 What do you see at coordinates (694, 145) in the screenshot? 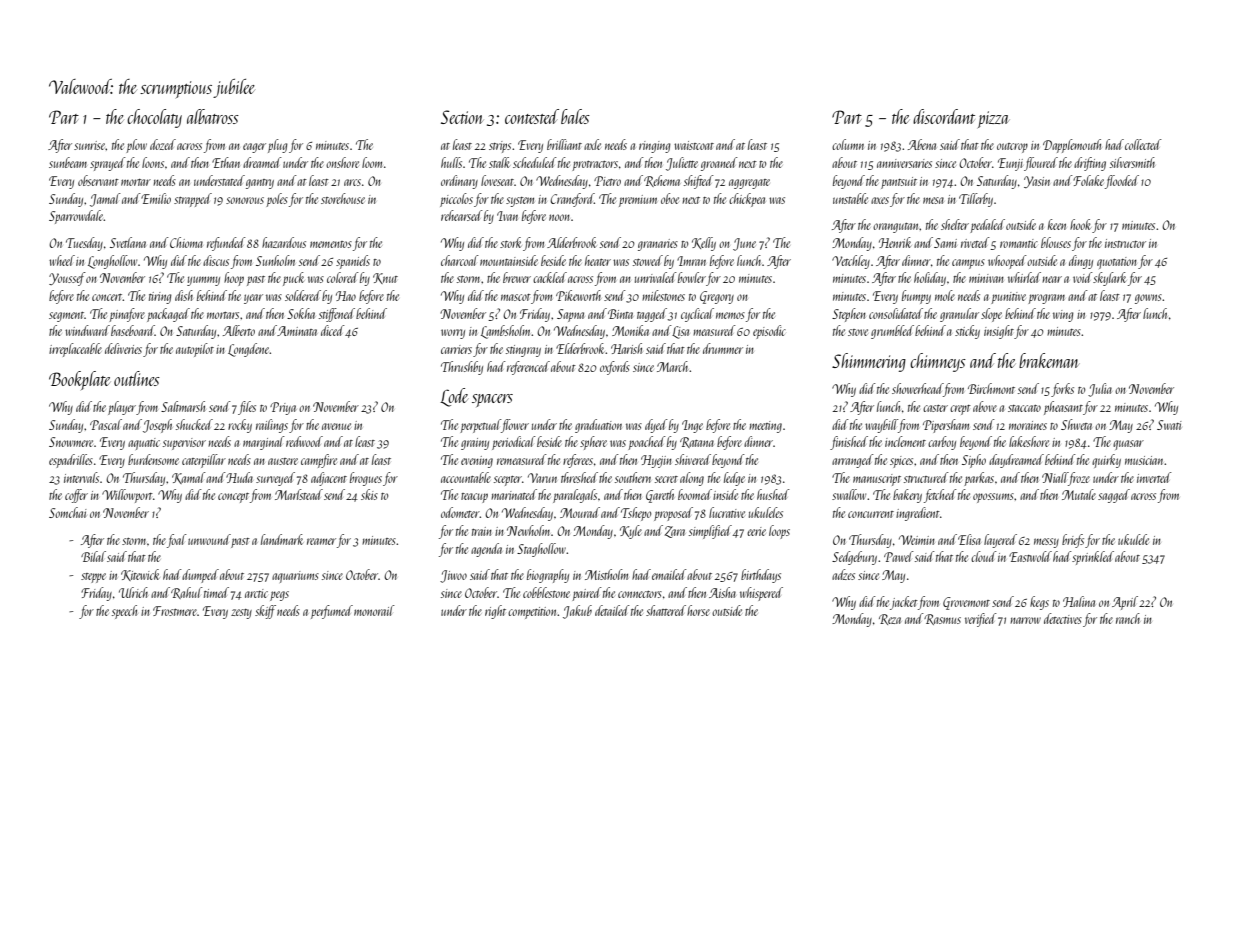
I see `waistcoat` at bounding box center [694, 145].
